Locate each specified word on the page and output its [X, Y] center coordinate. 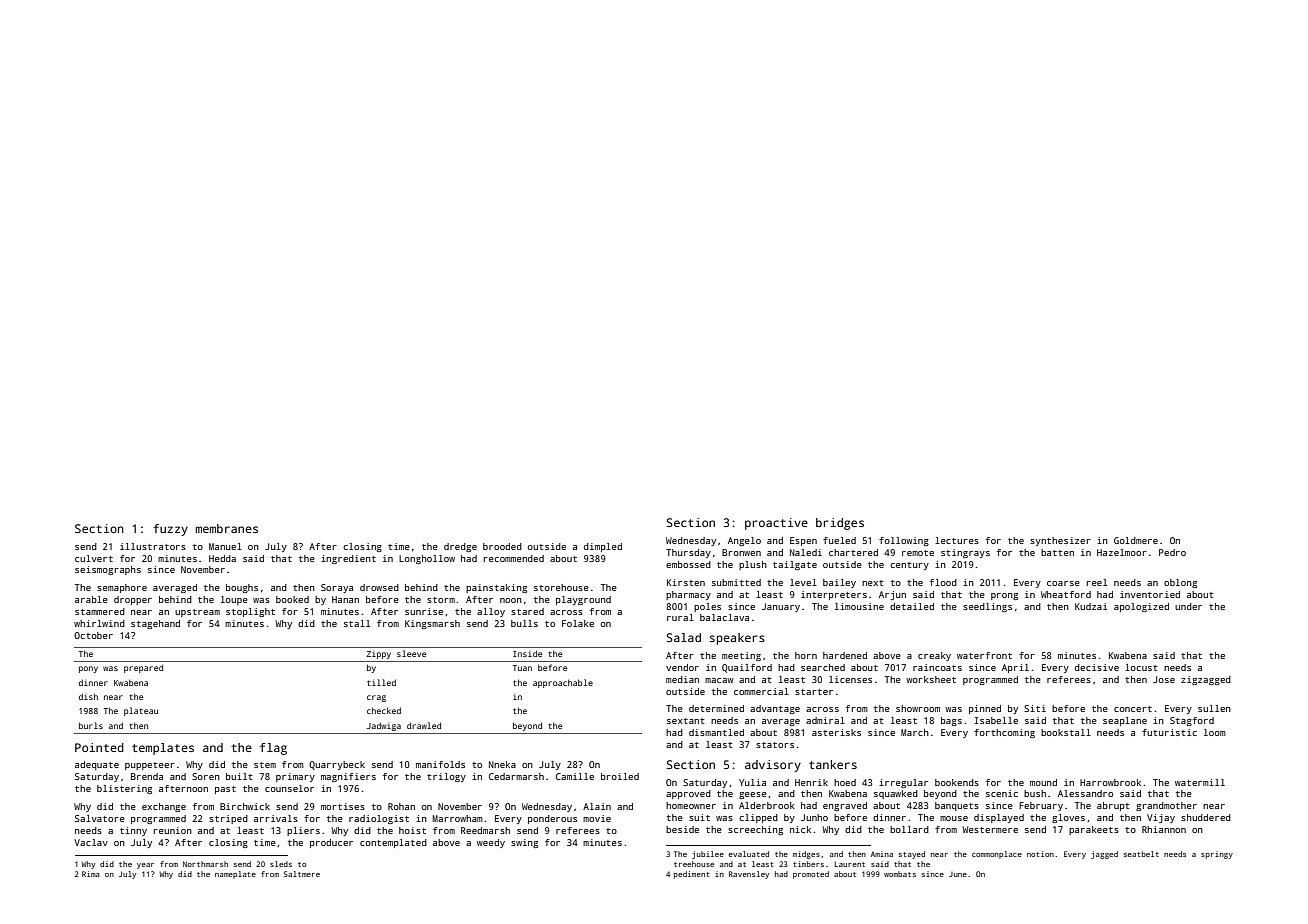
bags [951, 721]
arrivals [276, 818]
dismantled [716, 732]
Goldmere [1136, 540]
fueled [839, 540]
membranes [227, 528]
